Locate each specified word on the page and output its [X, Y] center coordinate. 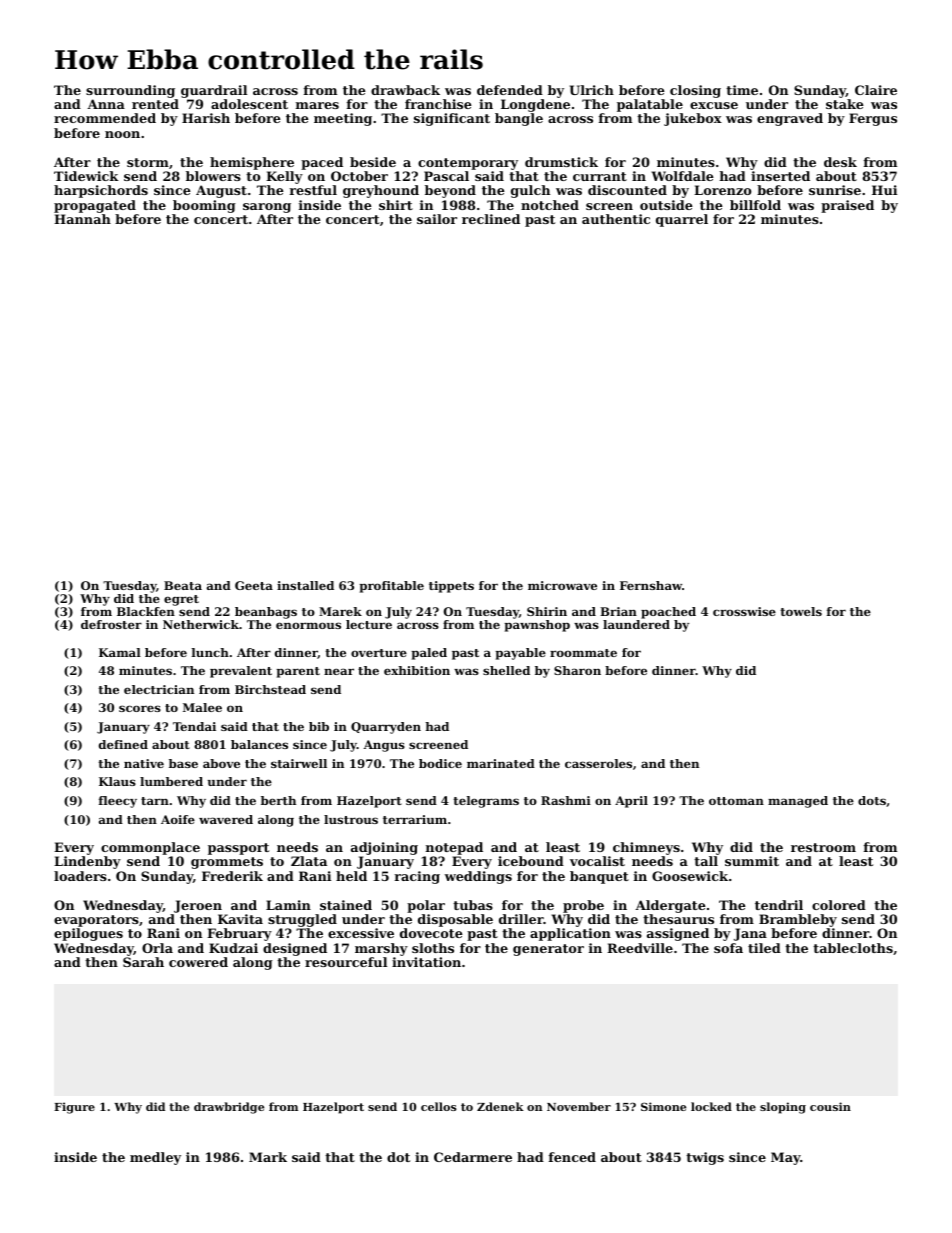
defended [510, 90]
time [742, 90]
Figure [74, 1108]
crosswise [744, 611]
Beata [183, 585]
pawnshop [537, 626]
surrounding [130, 91]
